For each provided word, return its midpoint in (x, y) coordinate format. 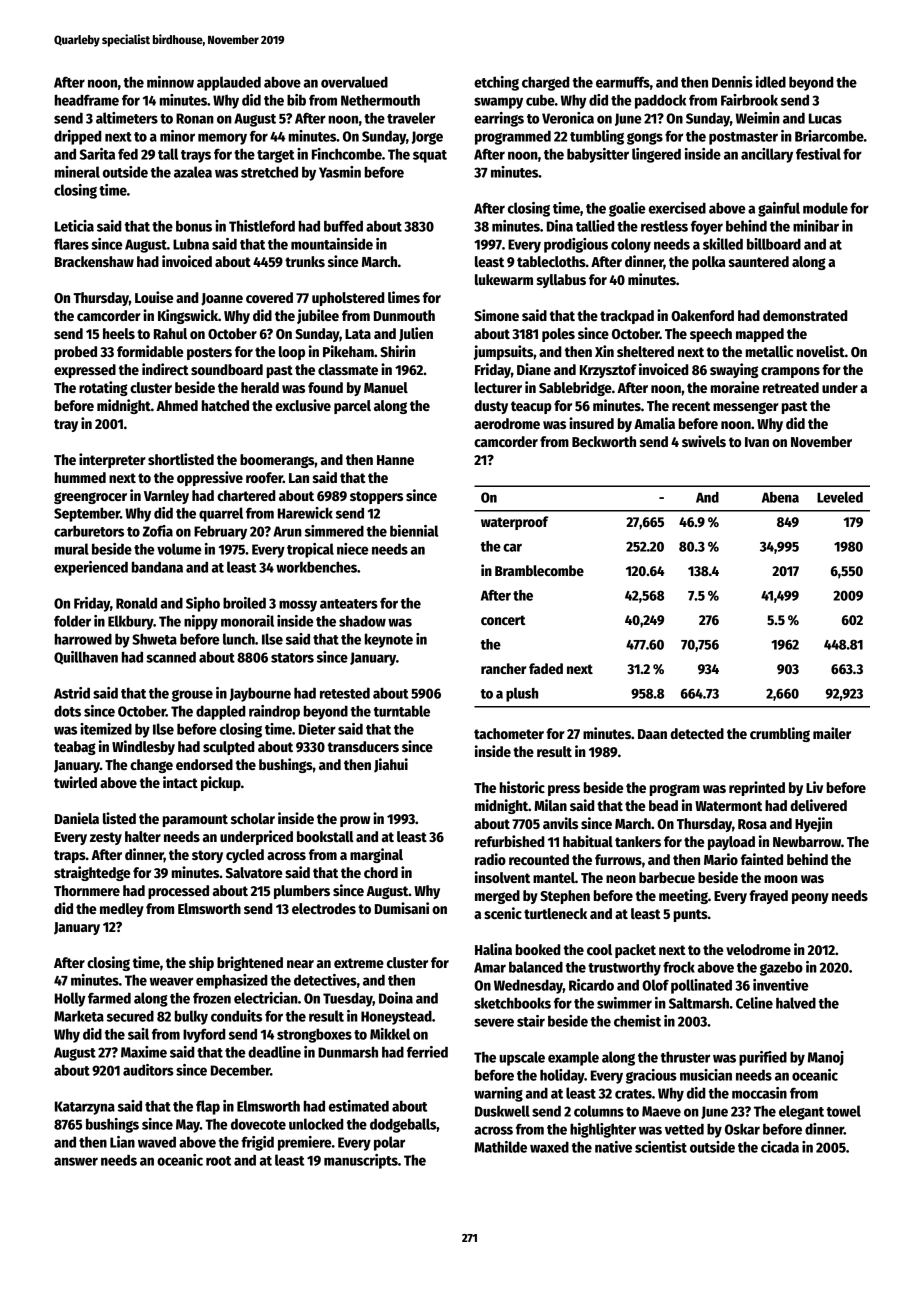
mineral (77, 172)
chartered (246, 495)
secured (130, 1016)
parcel (352, 407)
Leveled (840, 497)
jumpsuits (503, 352)
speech (711, 335)
